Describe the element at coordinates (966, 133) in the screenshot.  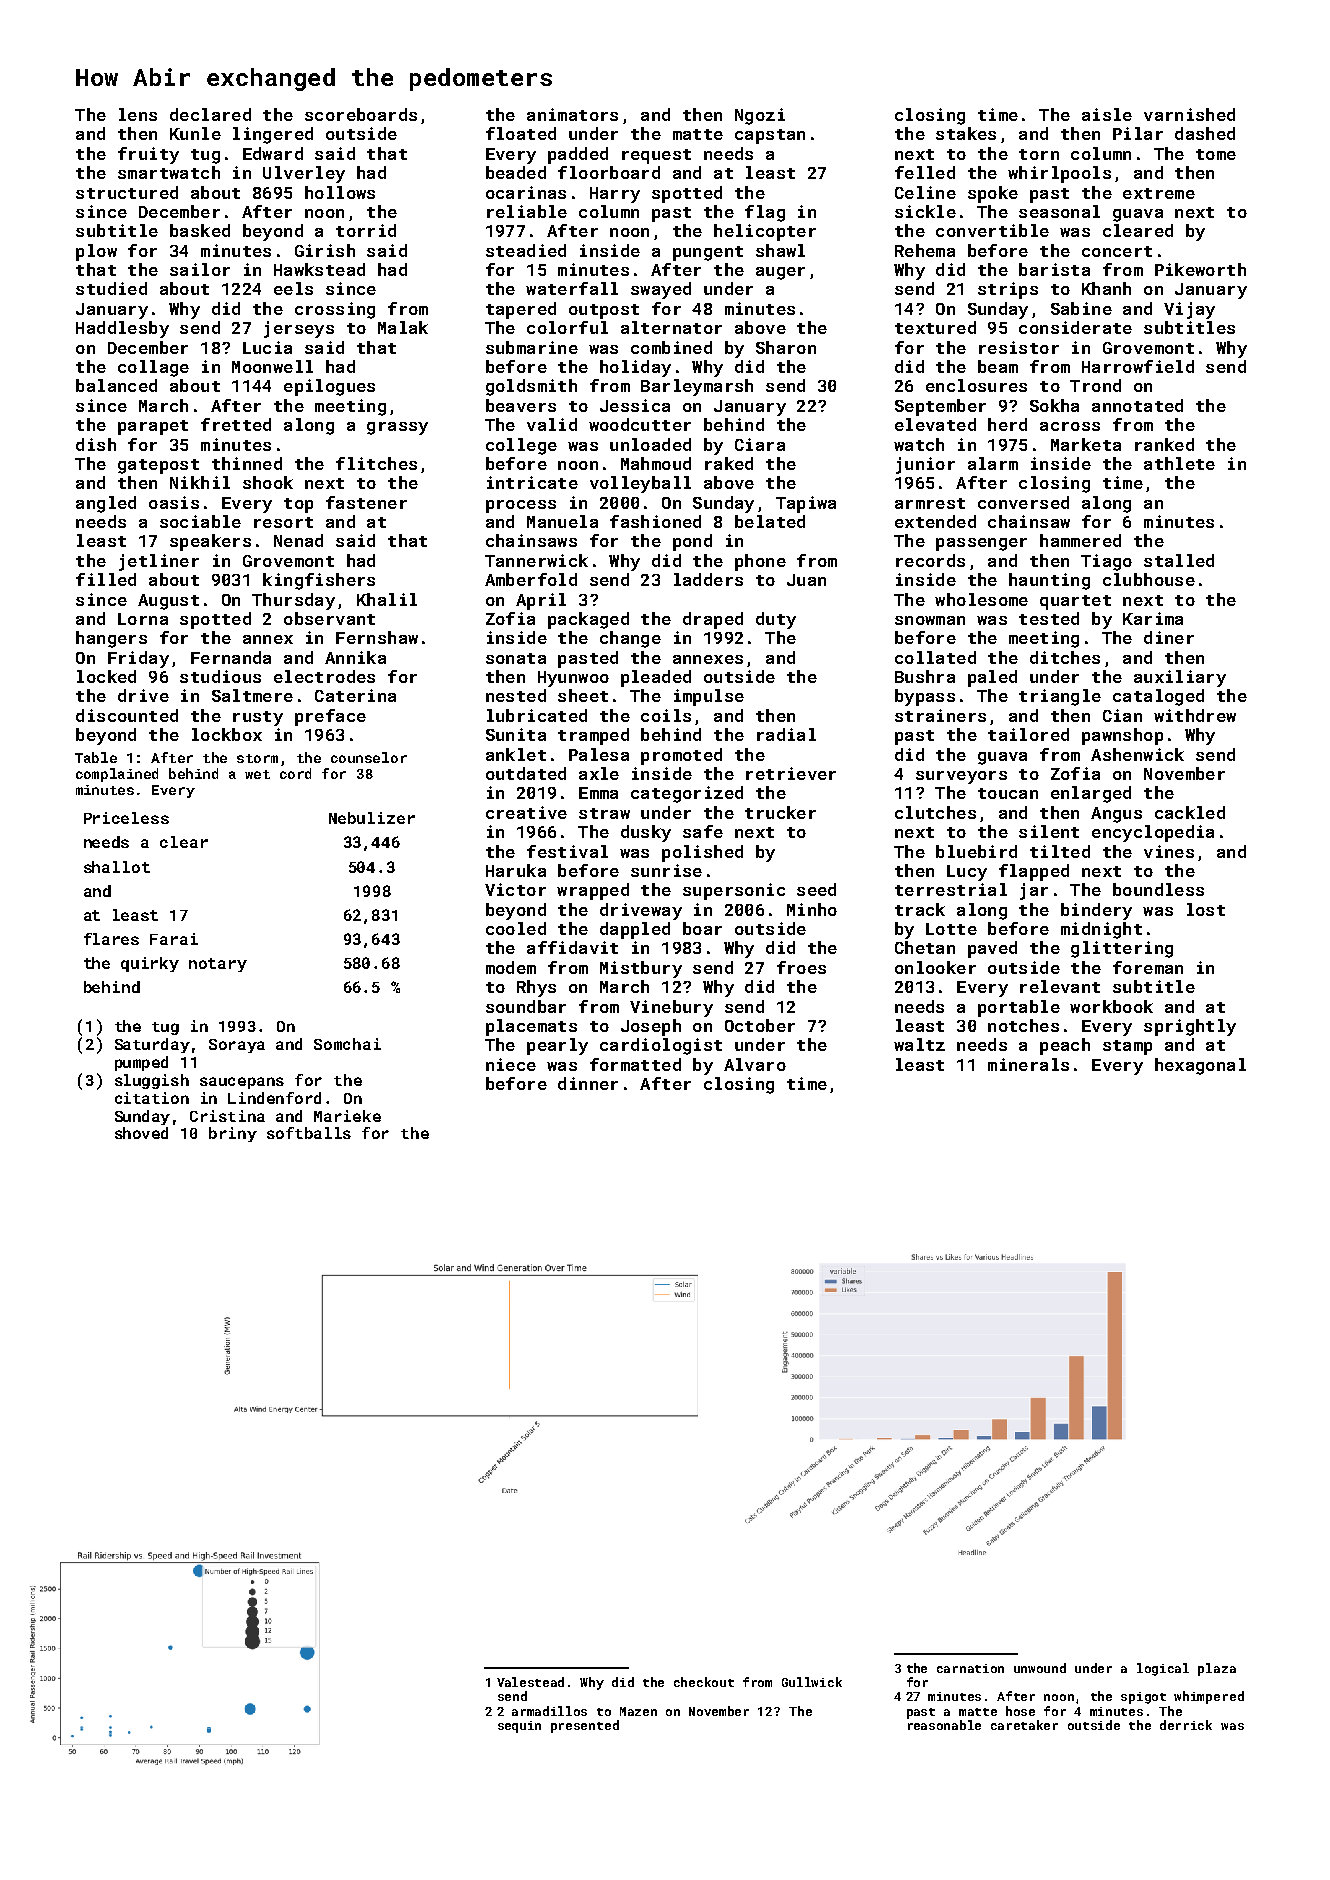
I see `stakes` at that location.
